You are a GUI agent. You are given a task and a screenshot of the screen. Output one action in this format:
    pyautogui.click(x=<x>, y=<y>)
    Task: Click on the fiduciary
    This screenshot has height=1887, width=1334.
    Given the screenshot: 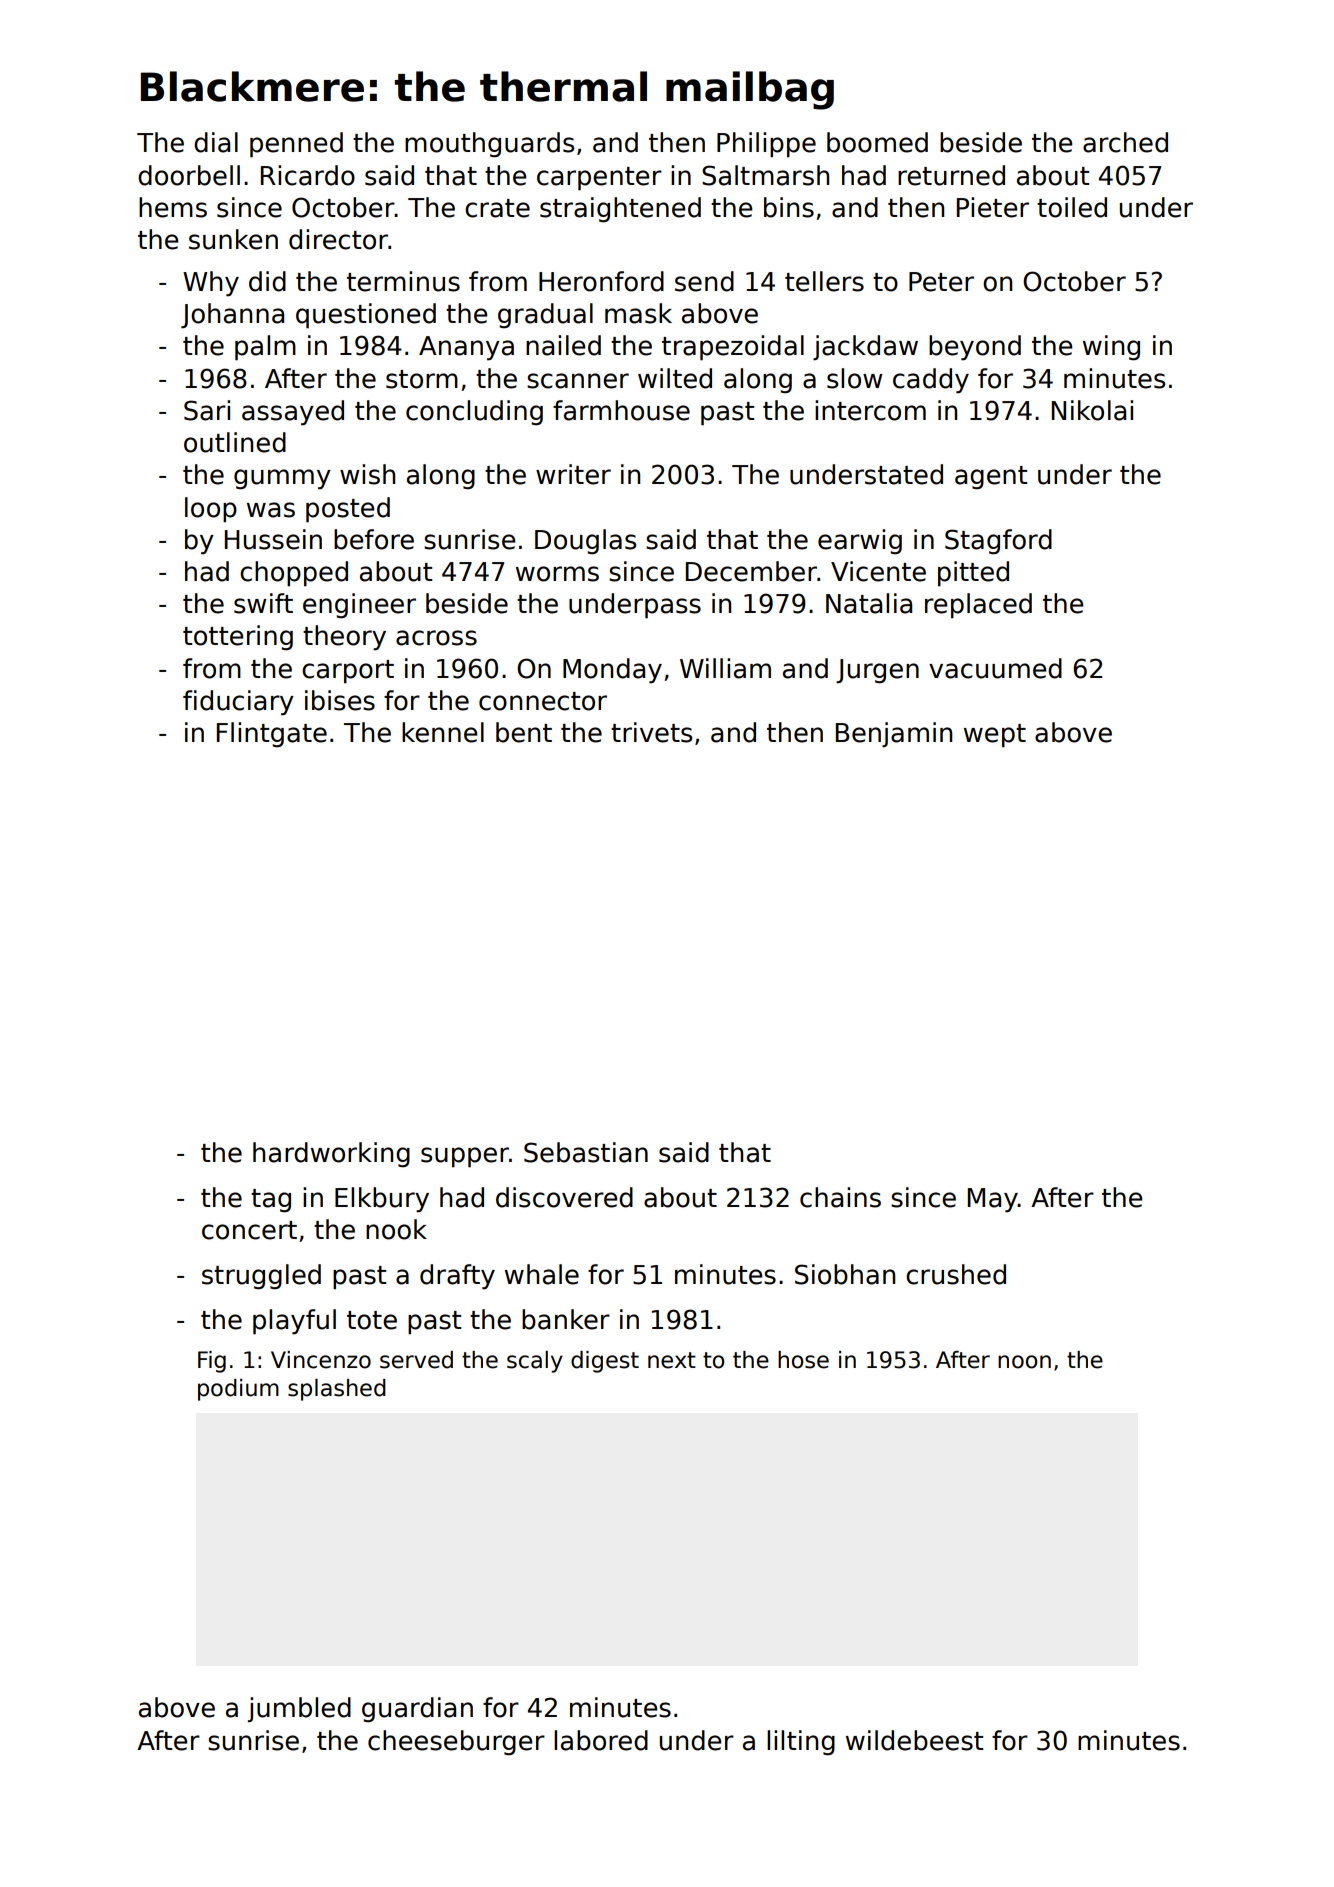 What is the action you would take?
    pyautogui.click(x=238, y=703)
